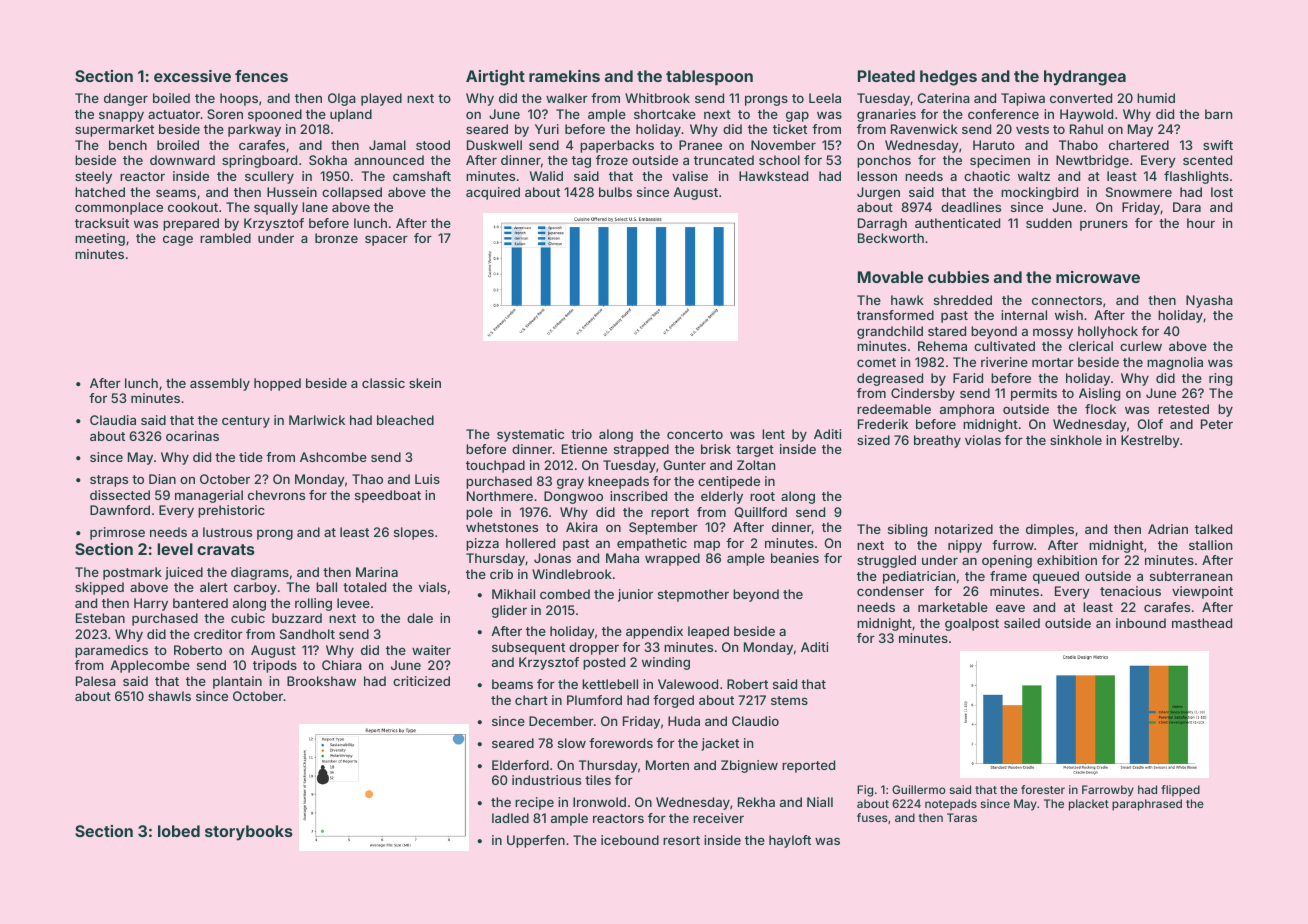 This screenshot has height=924, width=1308. What do you see at coordinates (564, 76) in the screenshot?
I see `ramekins` at bounding box center [564, 76].
